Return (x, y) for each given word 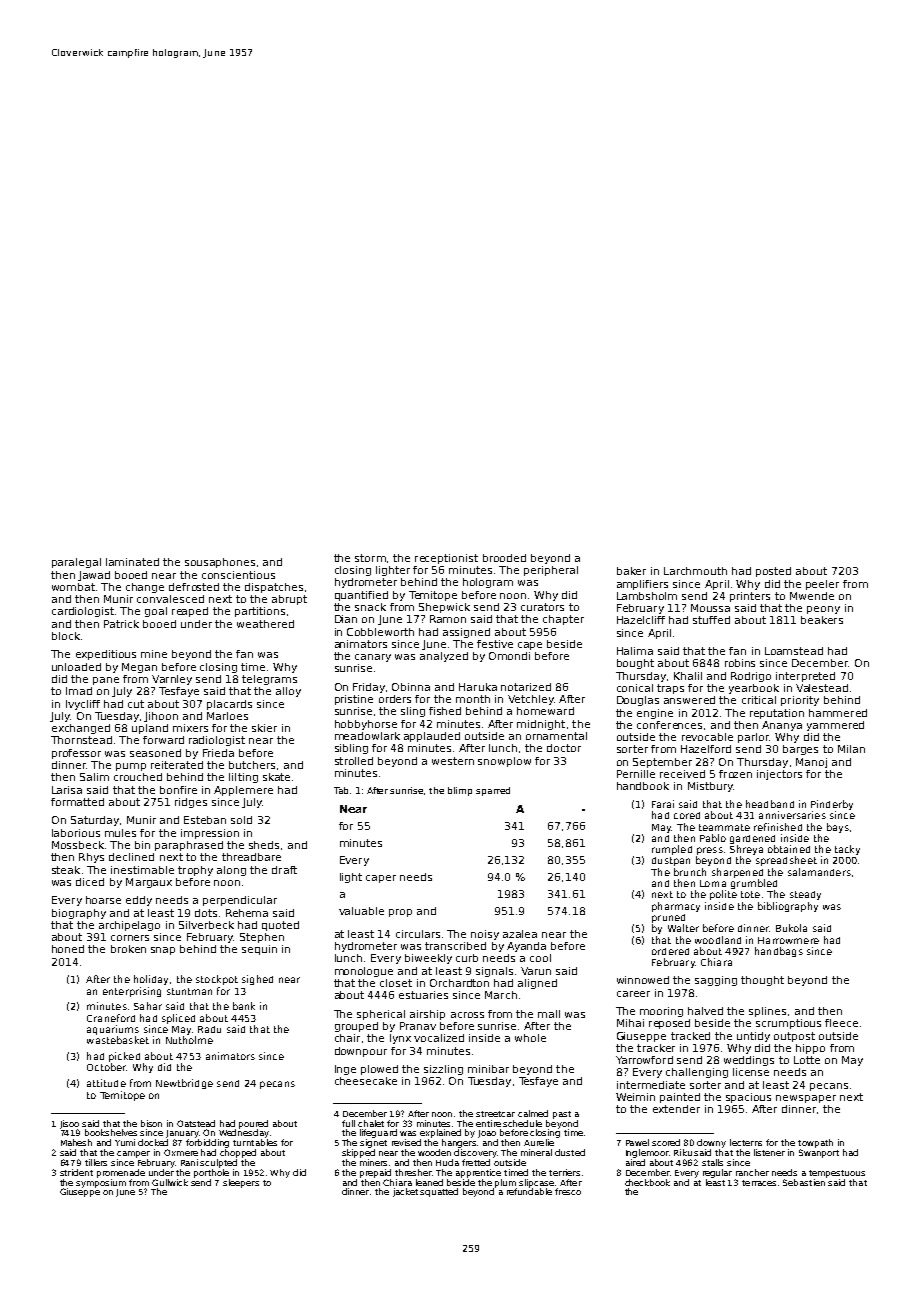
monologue (364, 972)
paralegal (76, 563)
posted (773, 572)
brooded (504, 558)
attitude (106, 1083)
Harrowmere (788, 940)
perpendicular (240, 901)
